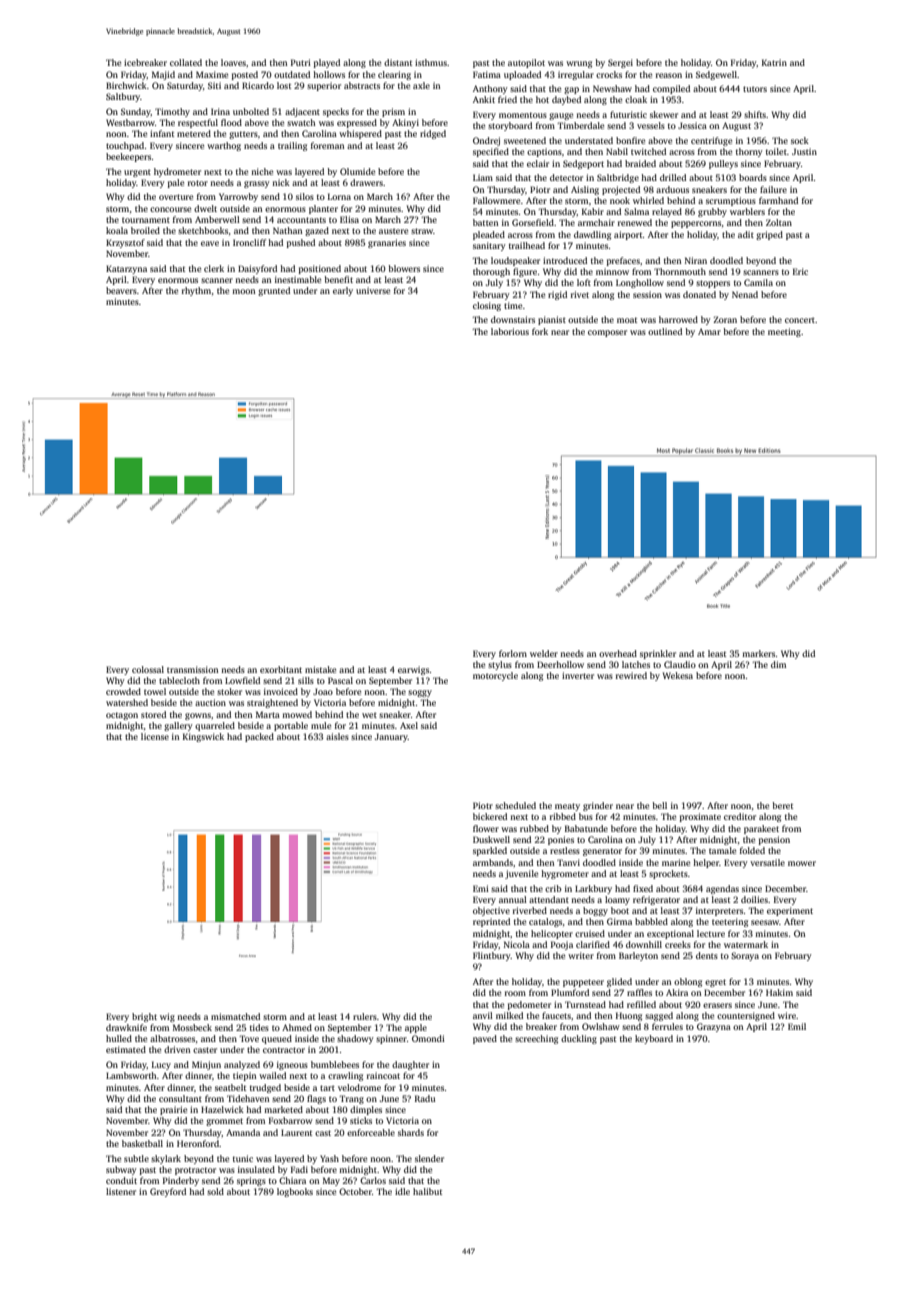 The width and height of the screenshot is (924, 1308). I want to click on distant, so click(398, 62).
